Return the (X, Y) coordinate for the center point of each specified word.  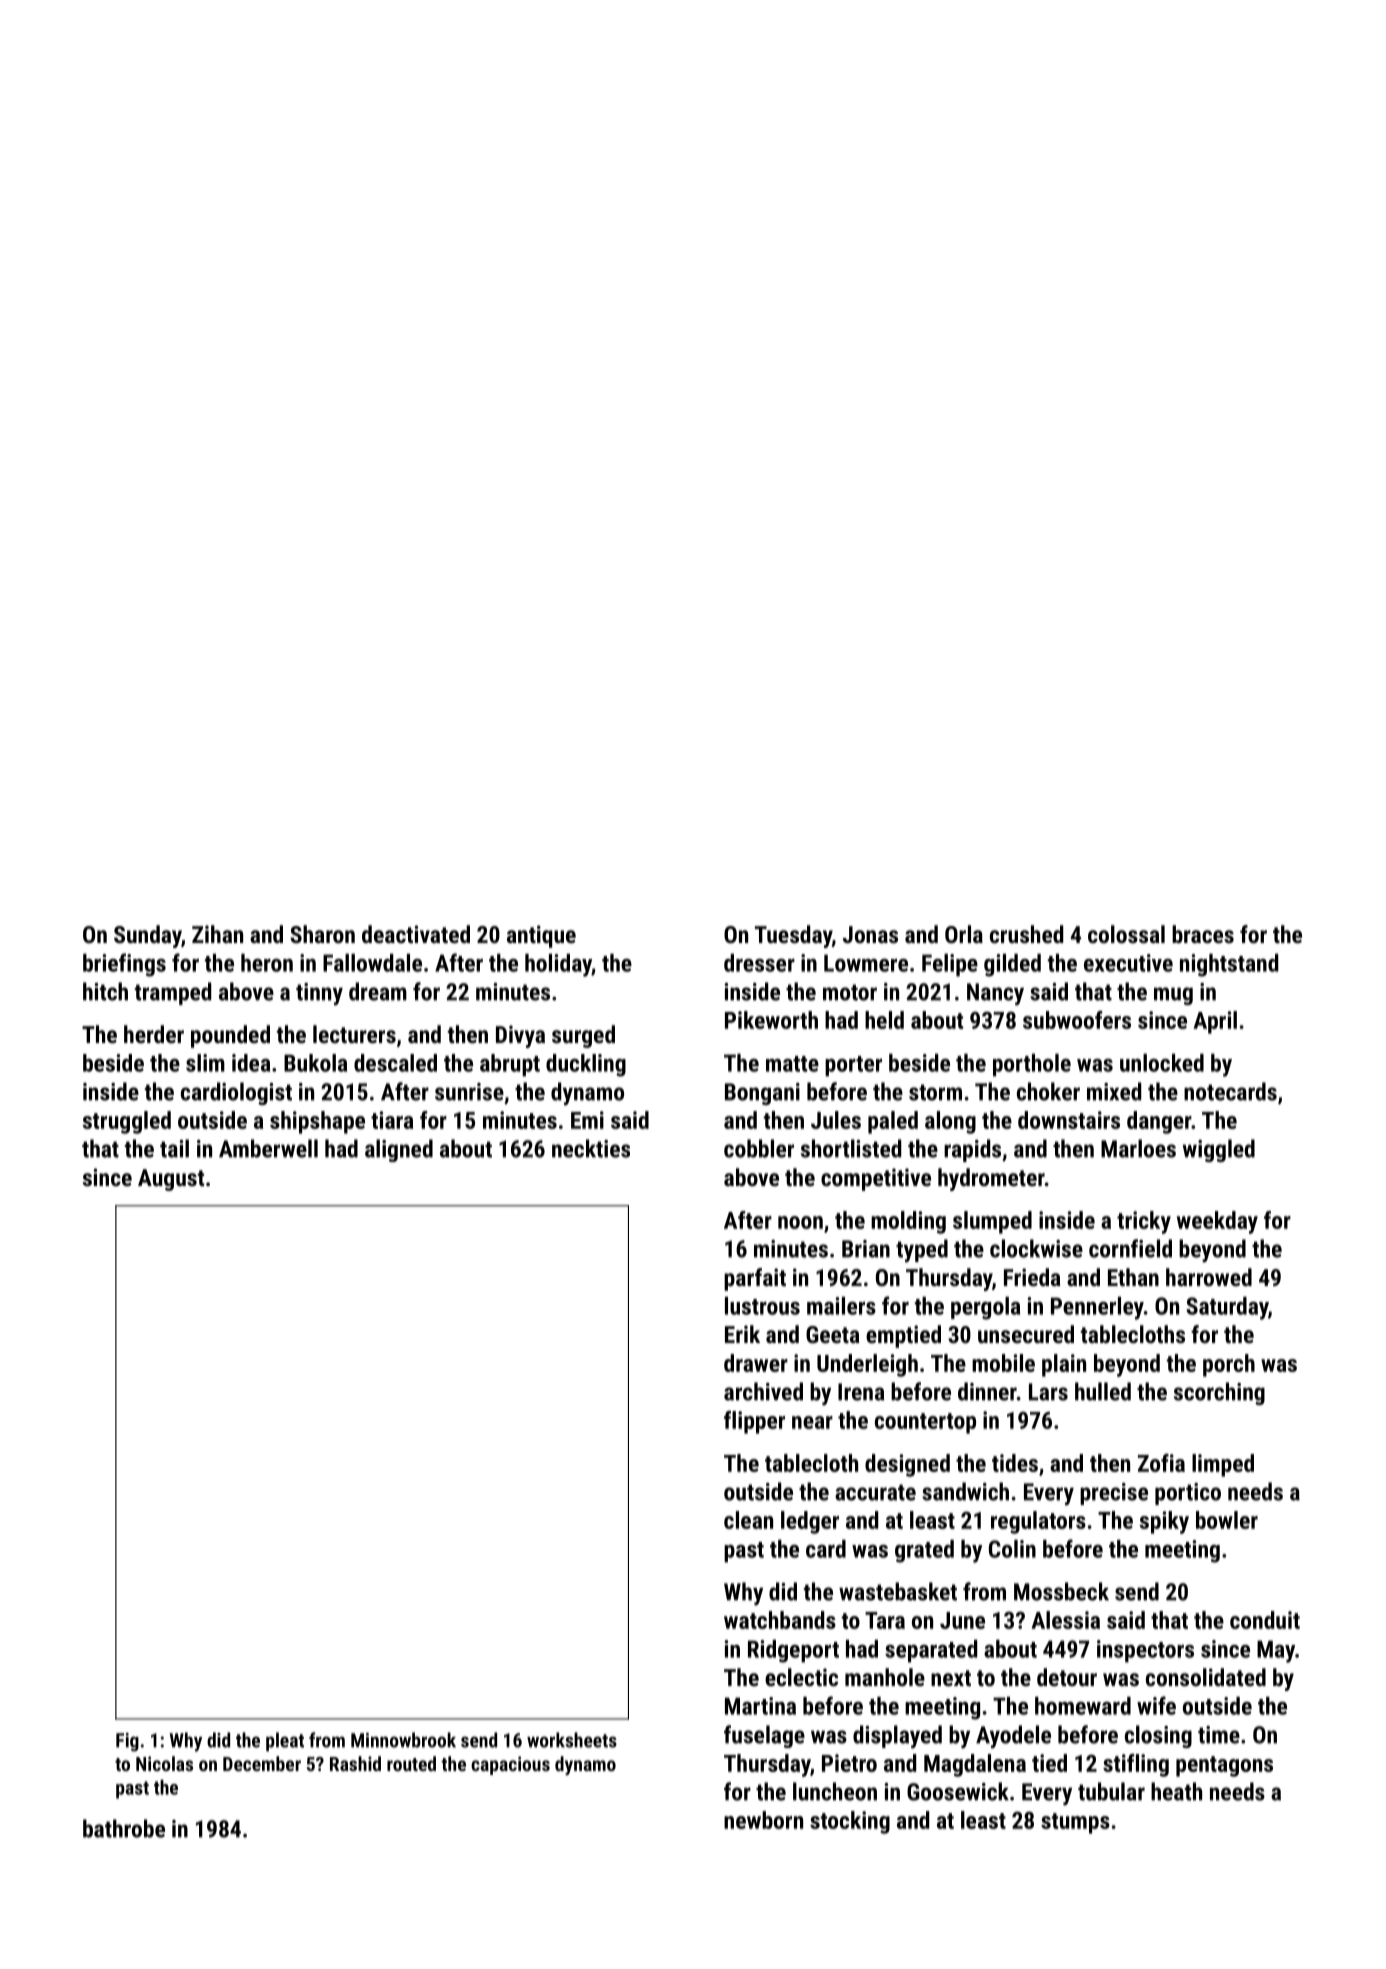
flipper (754, 1422)
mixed (1114, 1091)
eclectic (801, 1677)
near (812, 1422)
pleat (285, 1741)
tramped (173, 993)
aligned (399, 1150)
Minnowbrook (403, 1740)
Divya (520, 1036)
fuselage (764, 1736)
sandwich (965, 1491)
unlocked (1162, 1063)
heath (1176, 1791)
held (884, 1020)
